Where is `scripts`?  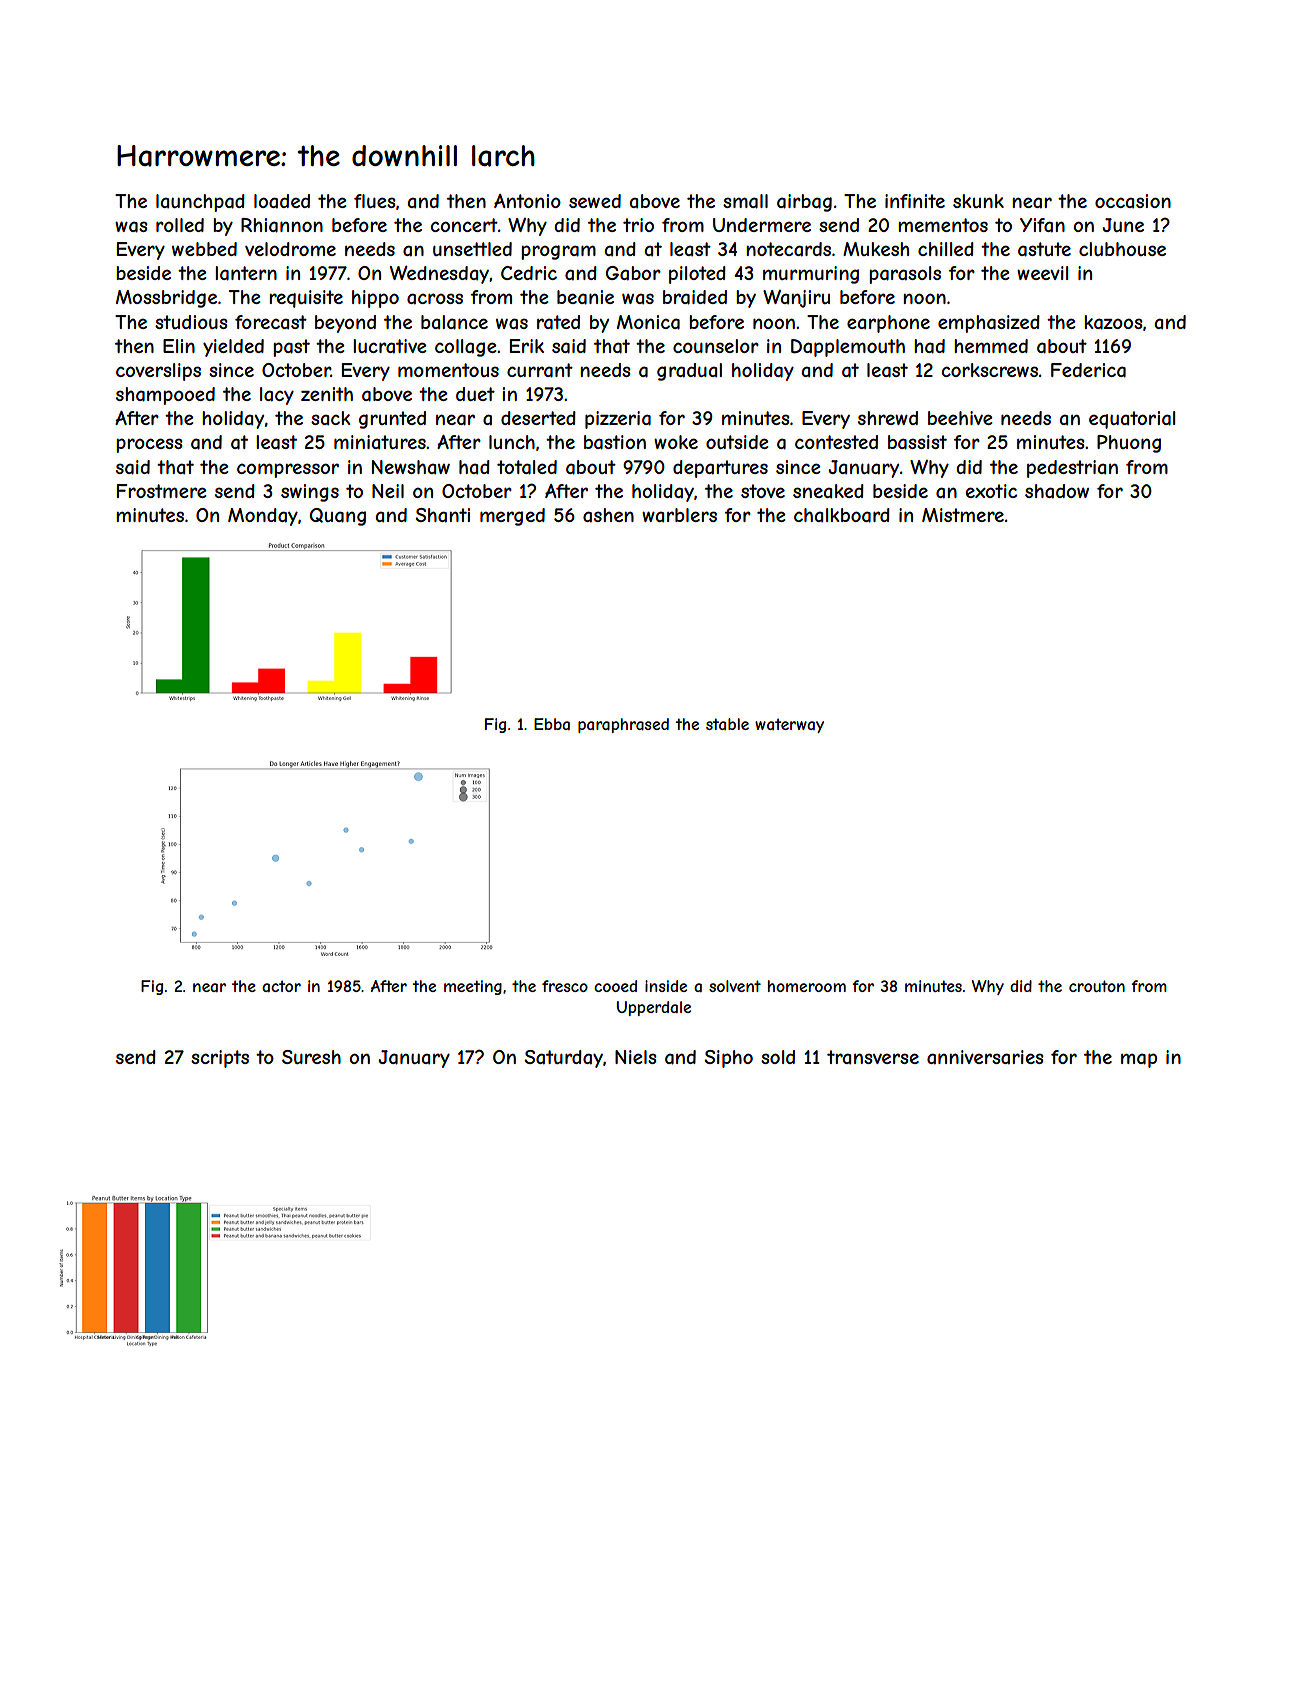
scripts is located at coordinates (220, 1059).
